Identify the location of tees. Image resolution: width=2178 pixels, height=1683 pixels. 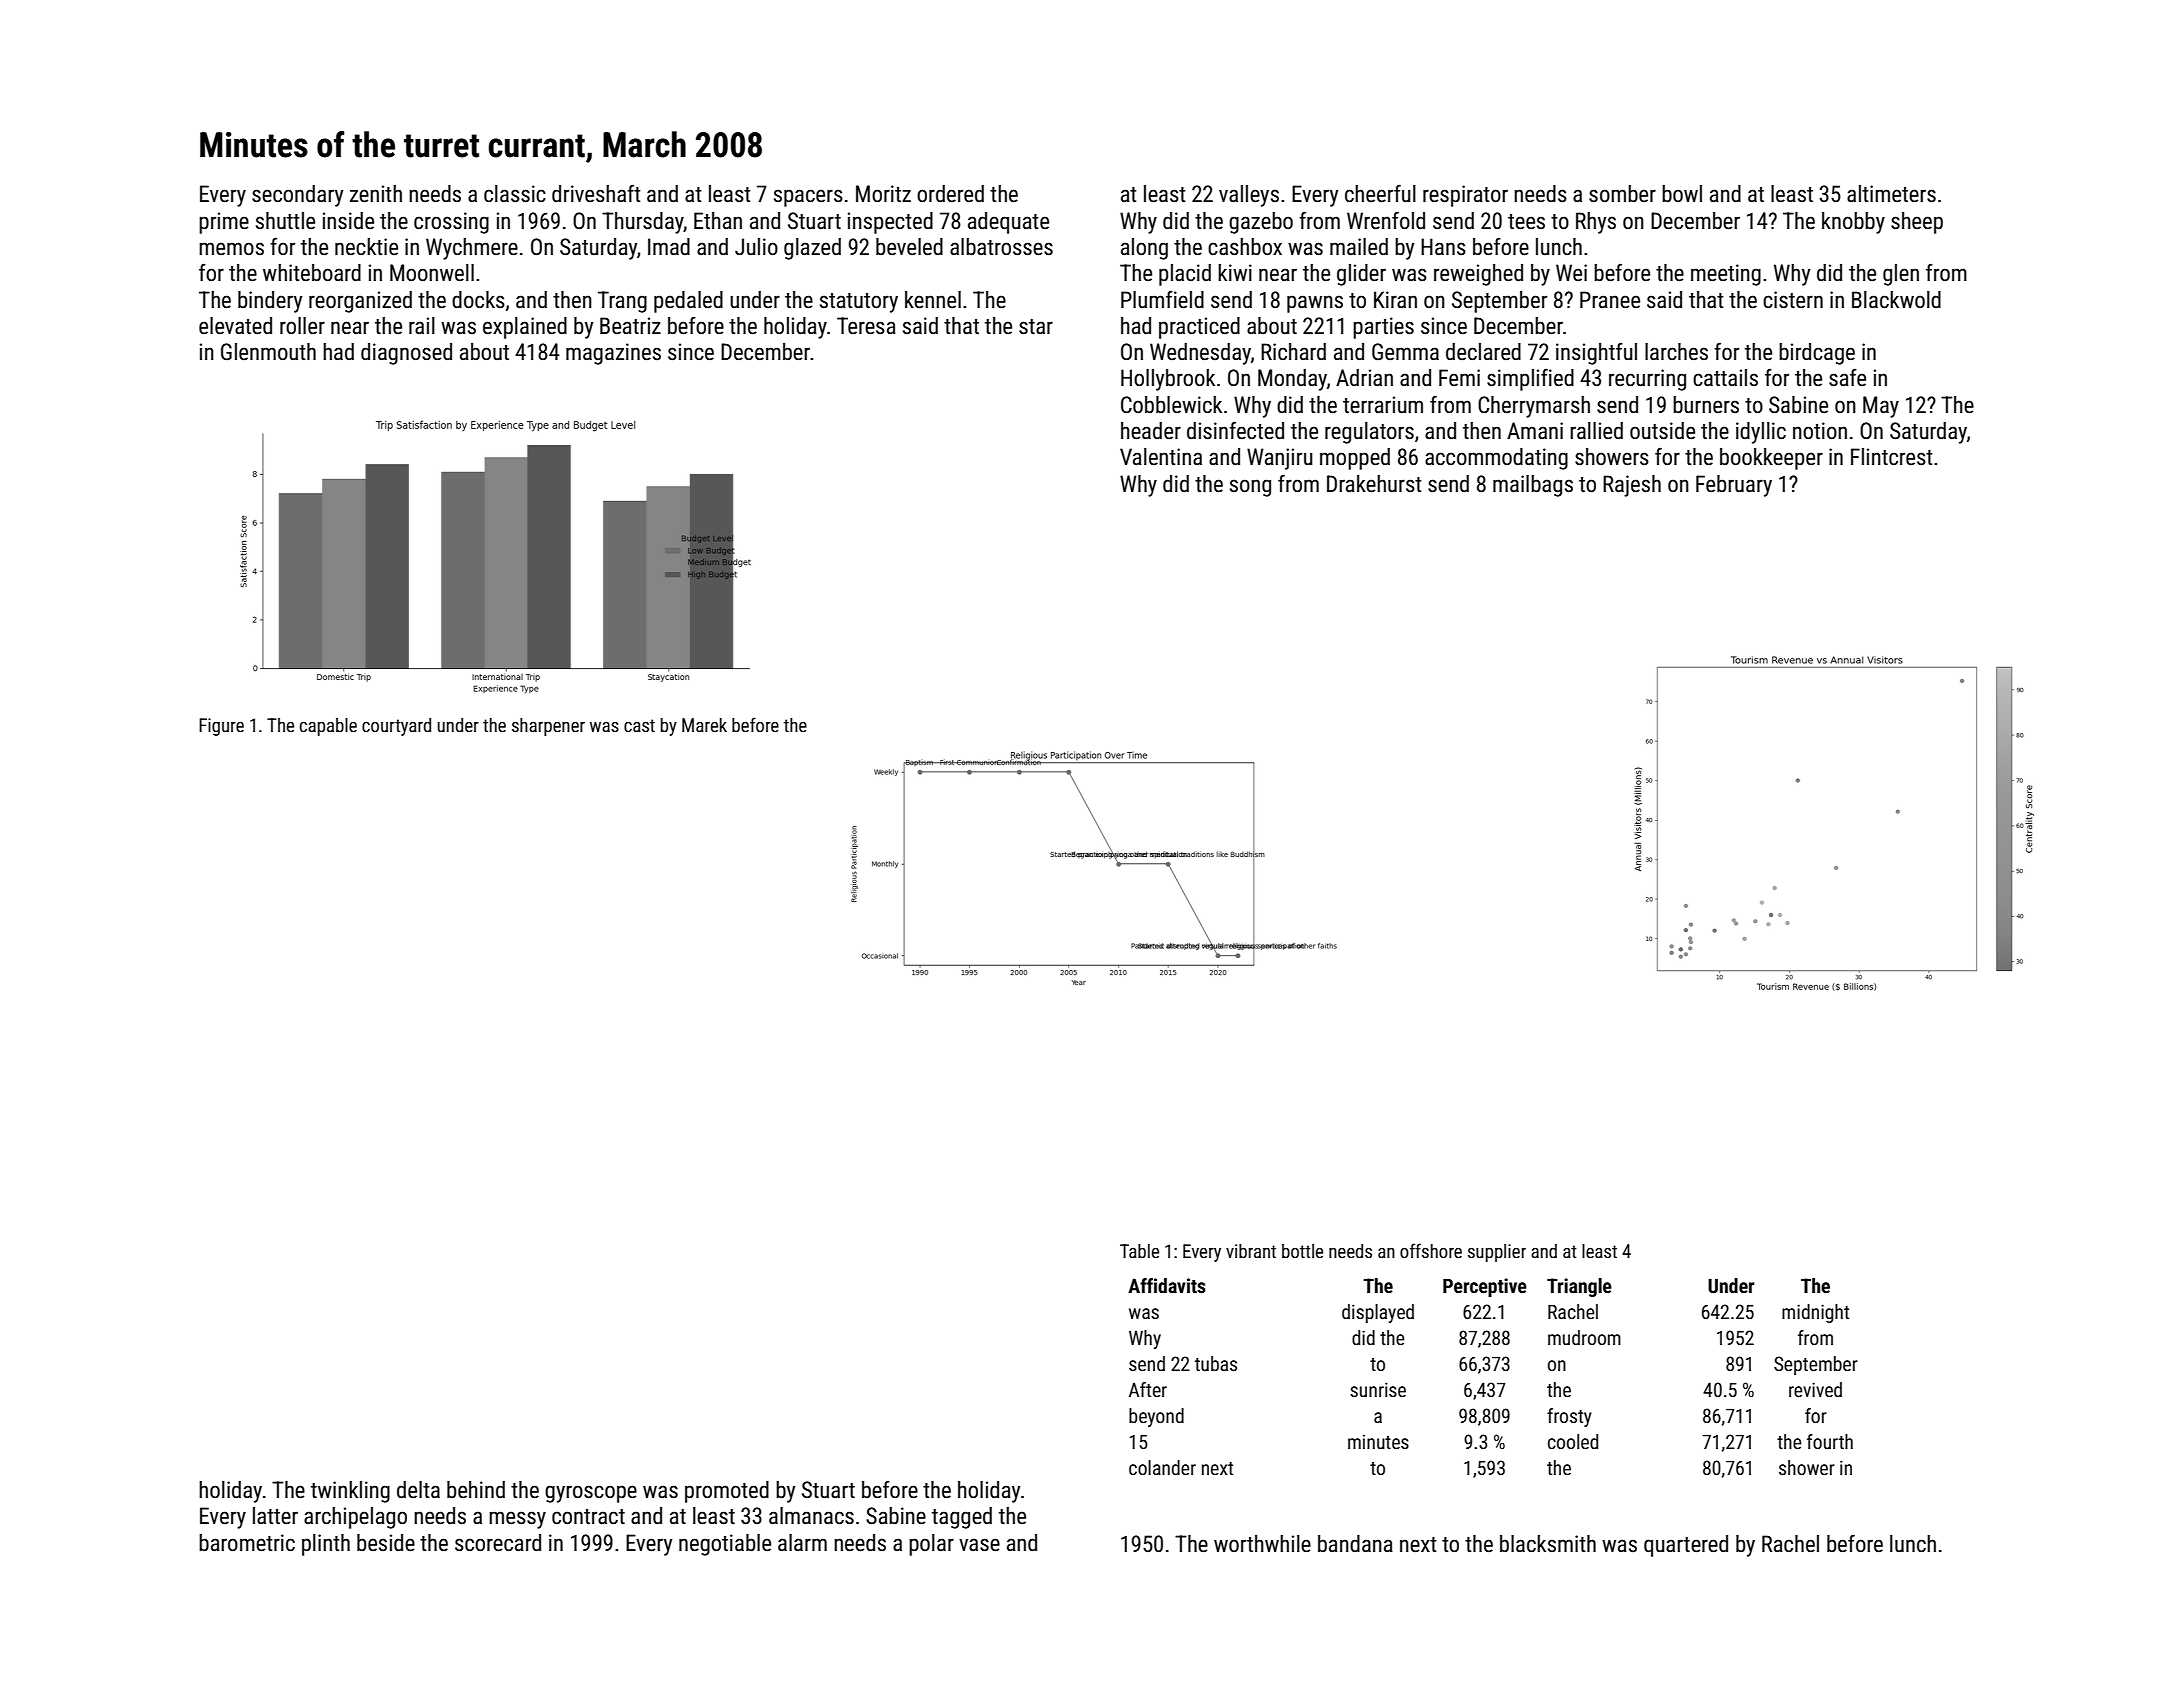
(1526, 222).
